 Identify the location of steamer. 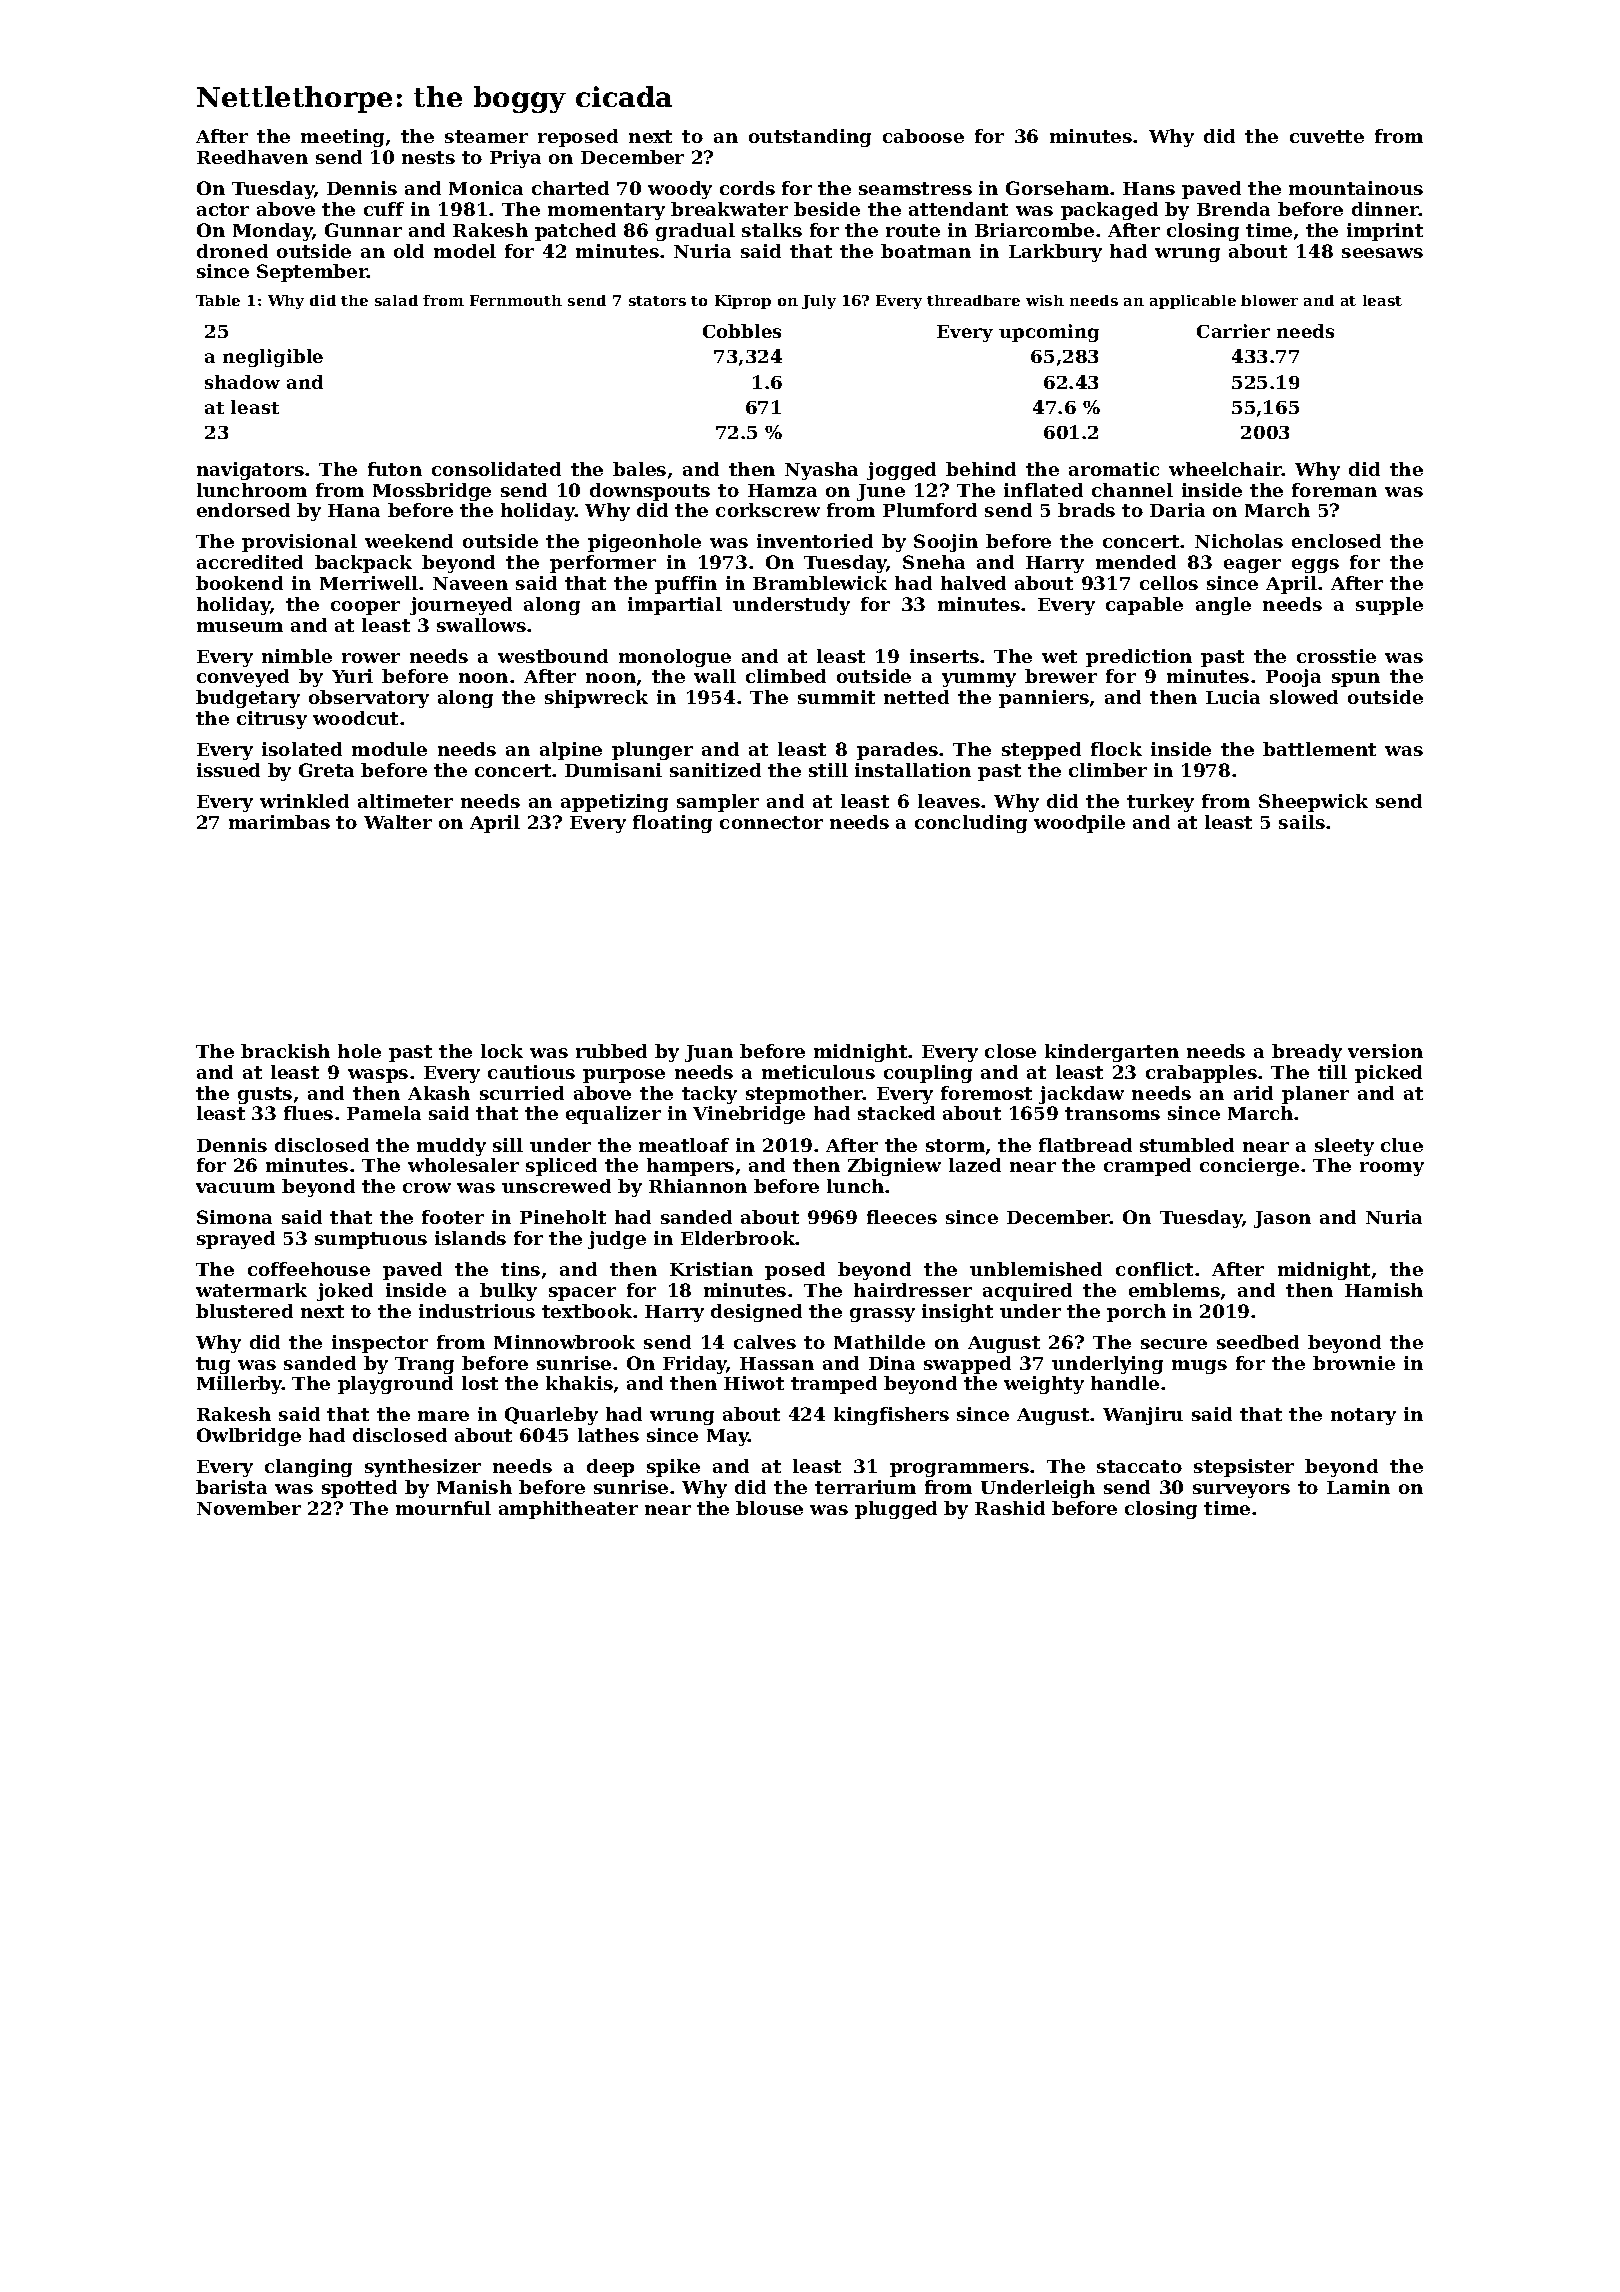
(486, 136).
